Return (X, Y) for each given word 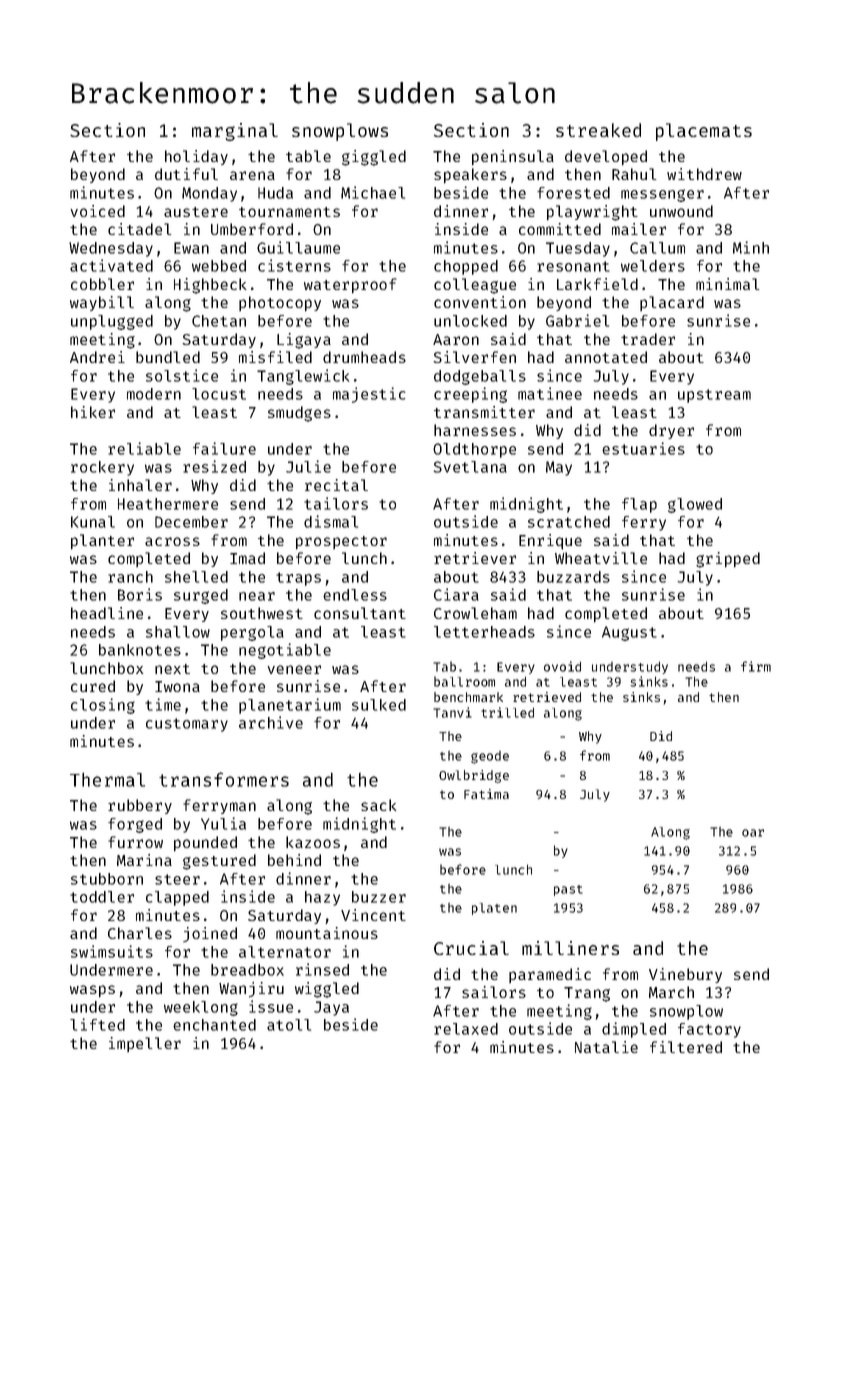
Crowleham (475, 613)
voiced (97, 211)
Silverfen (474, 357)
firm (756, 666)
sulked (379, 705)
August (629, 633)
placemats (704, 132)
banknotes (140, 650)
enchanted (214, 1025)
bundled (168, 357)
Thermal (107, 779)
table (308, 156)
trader (648, 339)
